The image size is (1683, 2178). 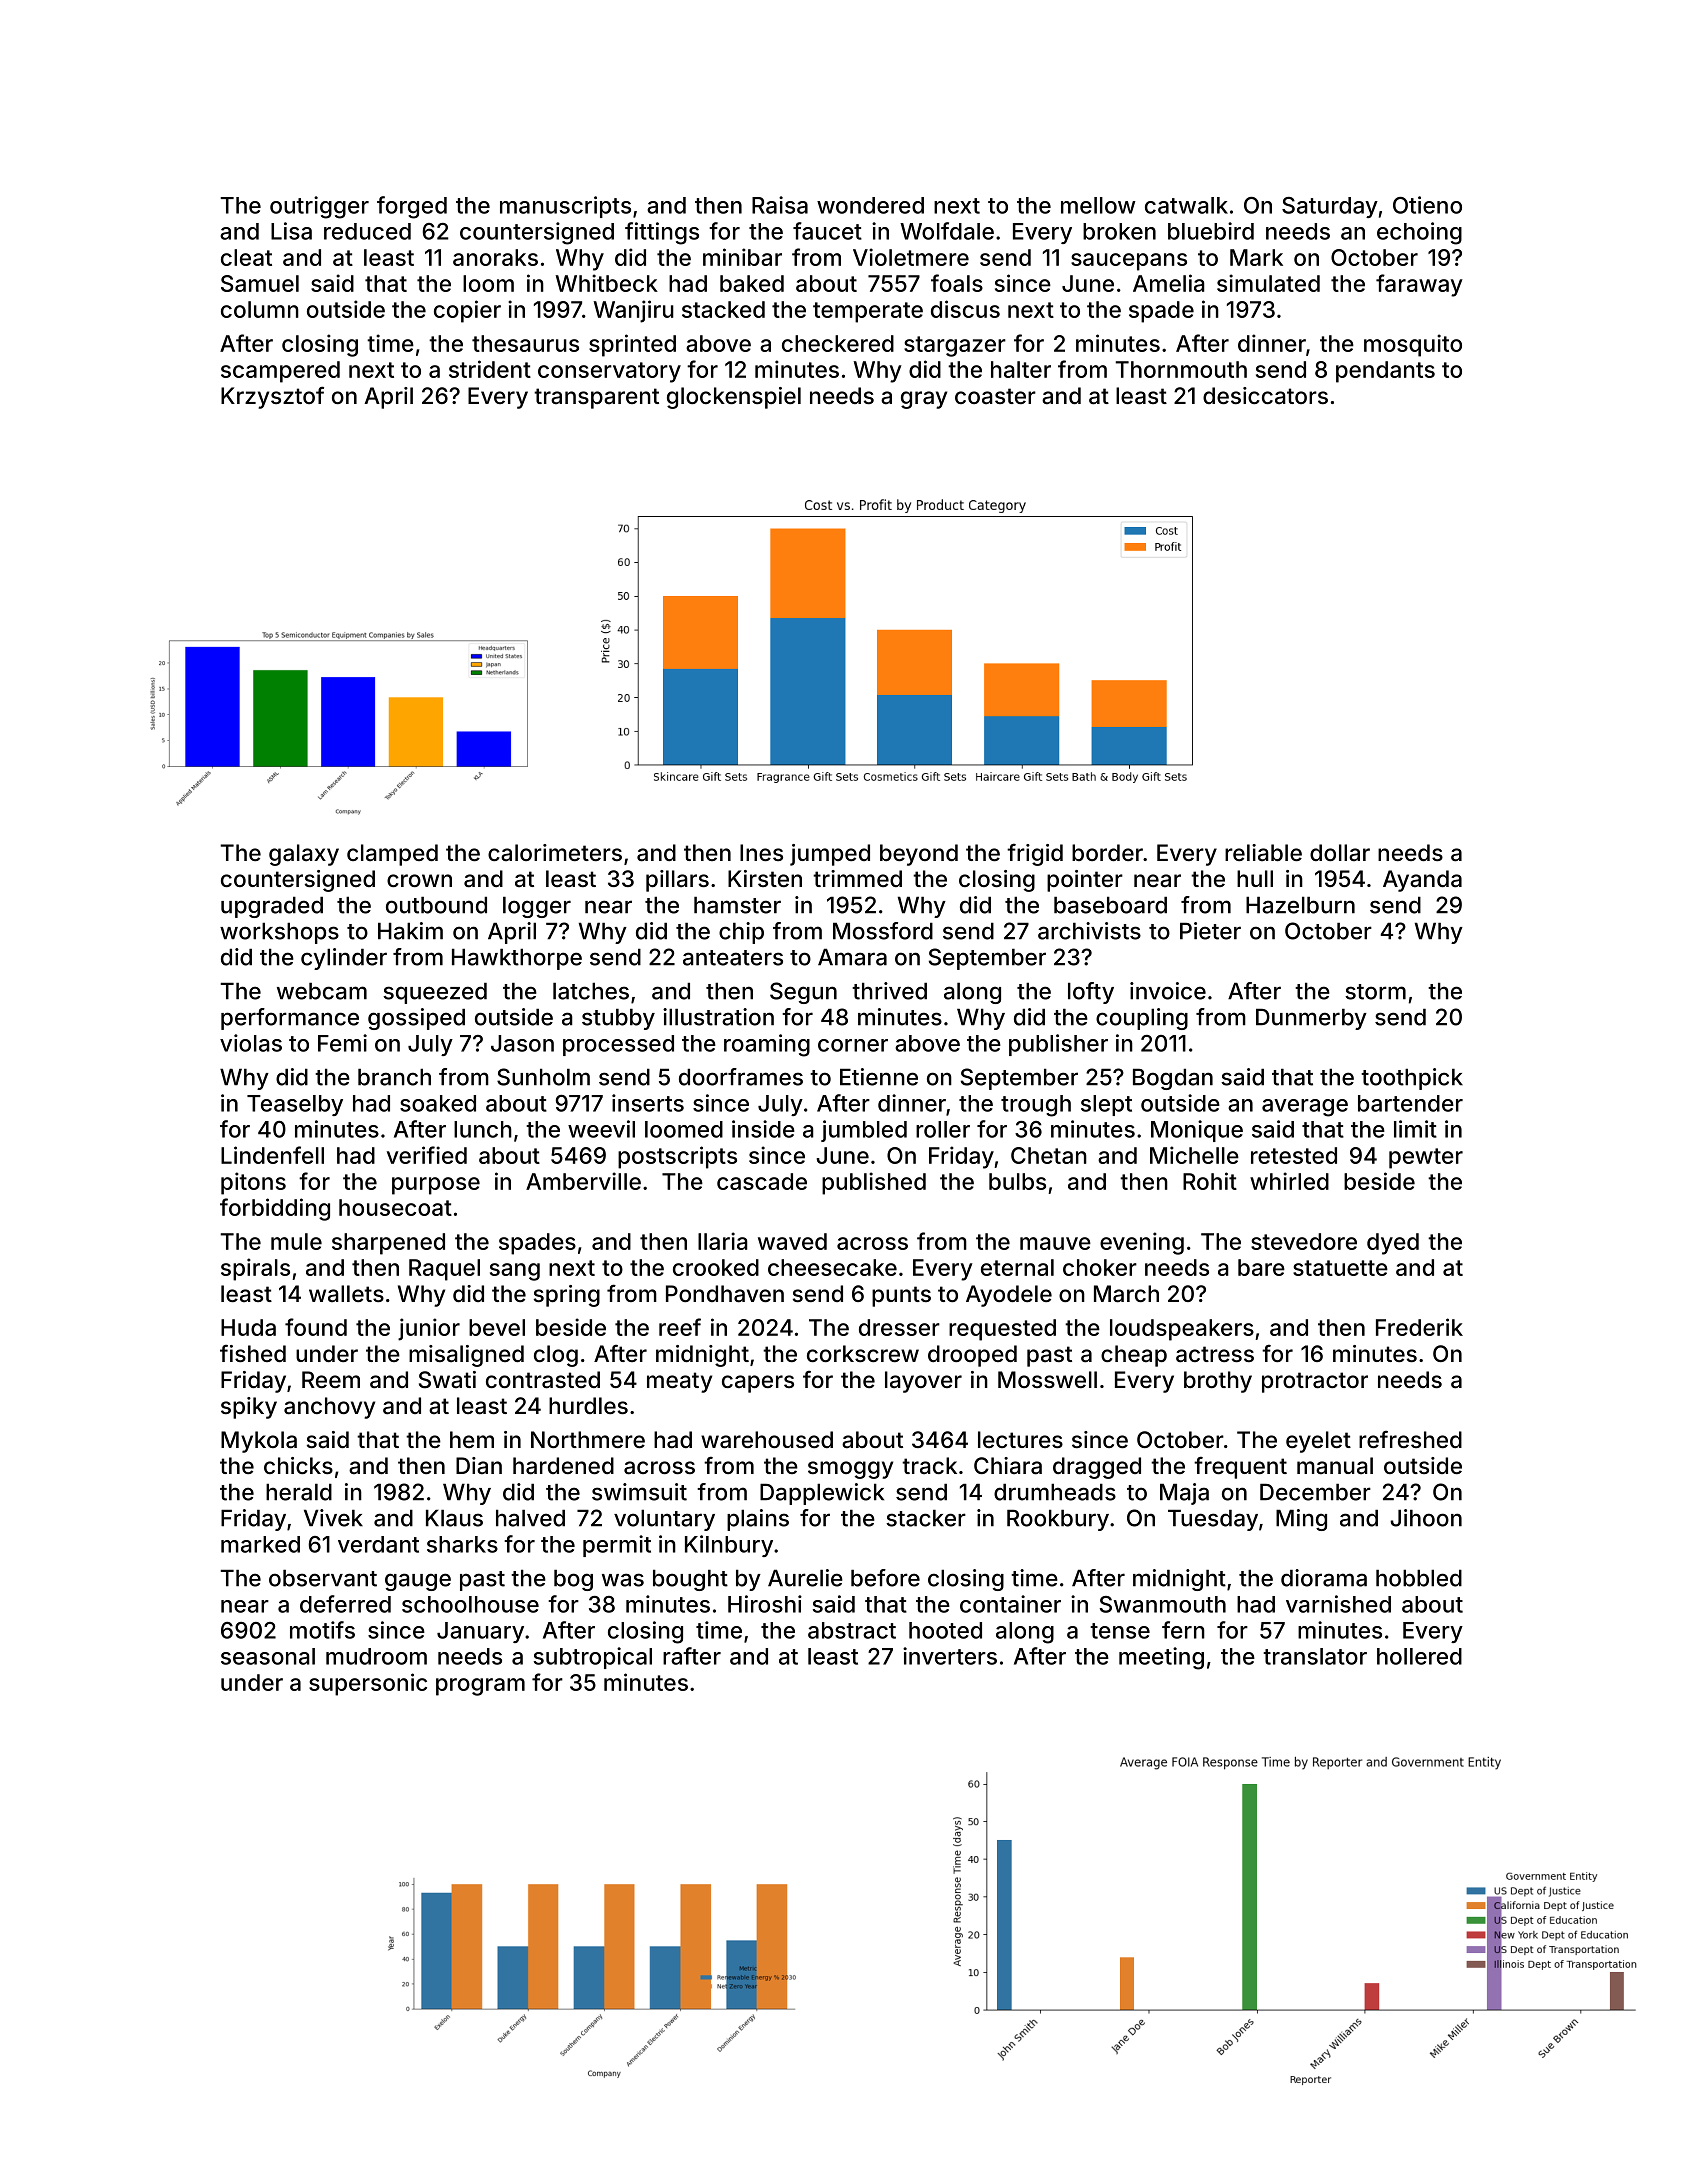 What do you see at coordinates (1410, 1439) in the screenshot?
I see `refreshed` at bounding box center [1410, 1439].
